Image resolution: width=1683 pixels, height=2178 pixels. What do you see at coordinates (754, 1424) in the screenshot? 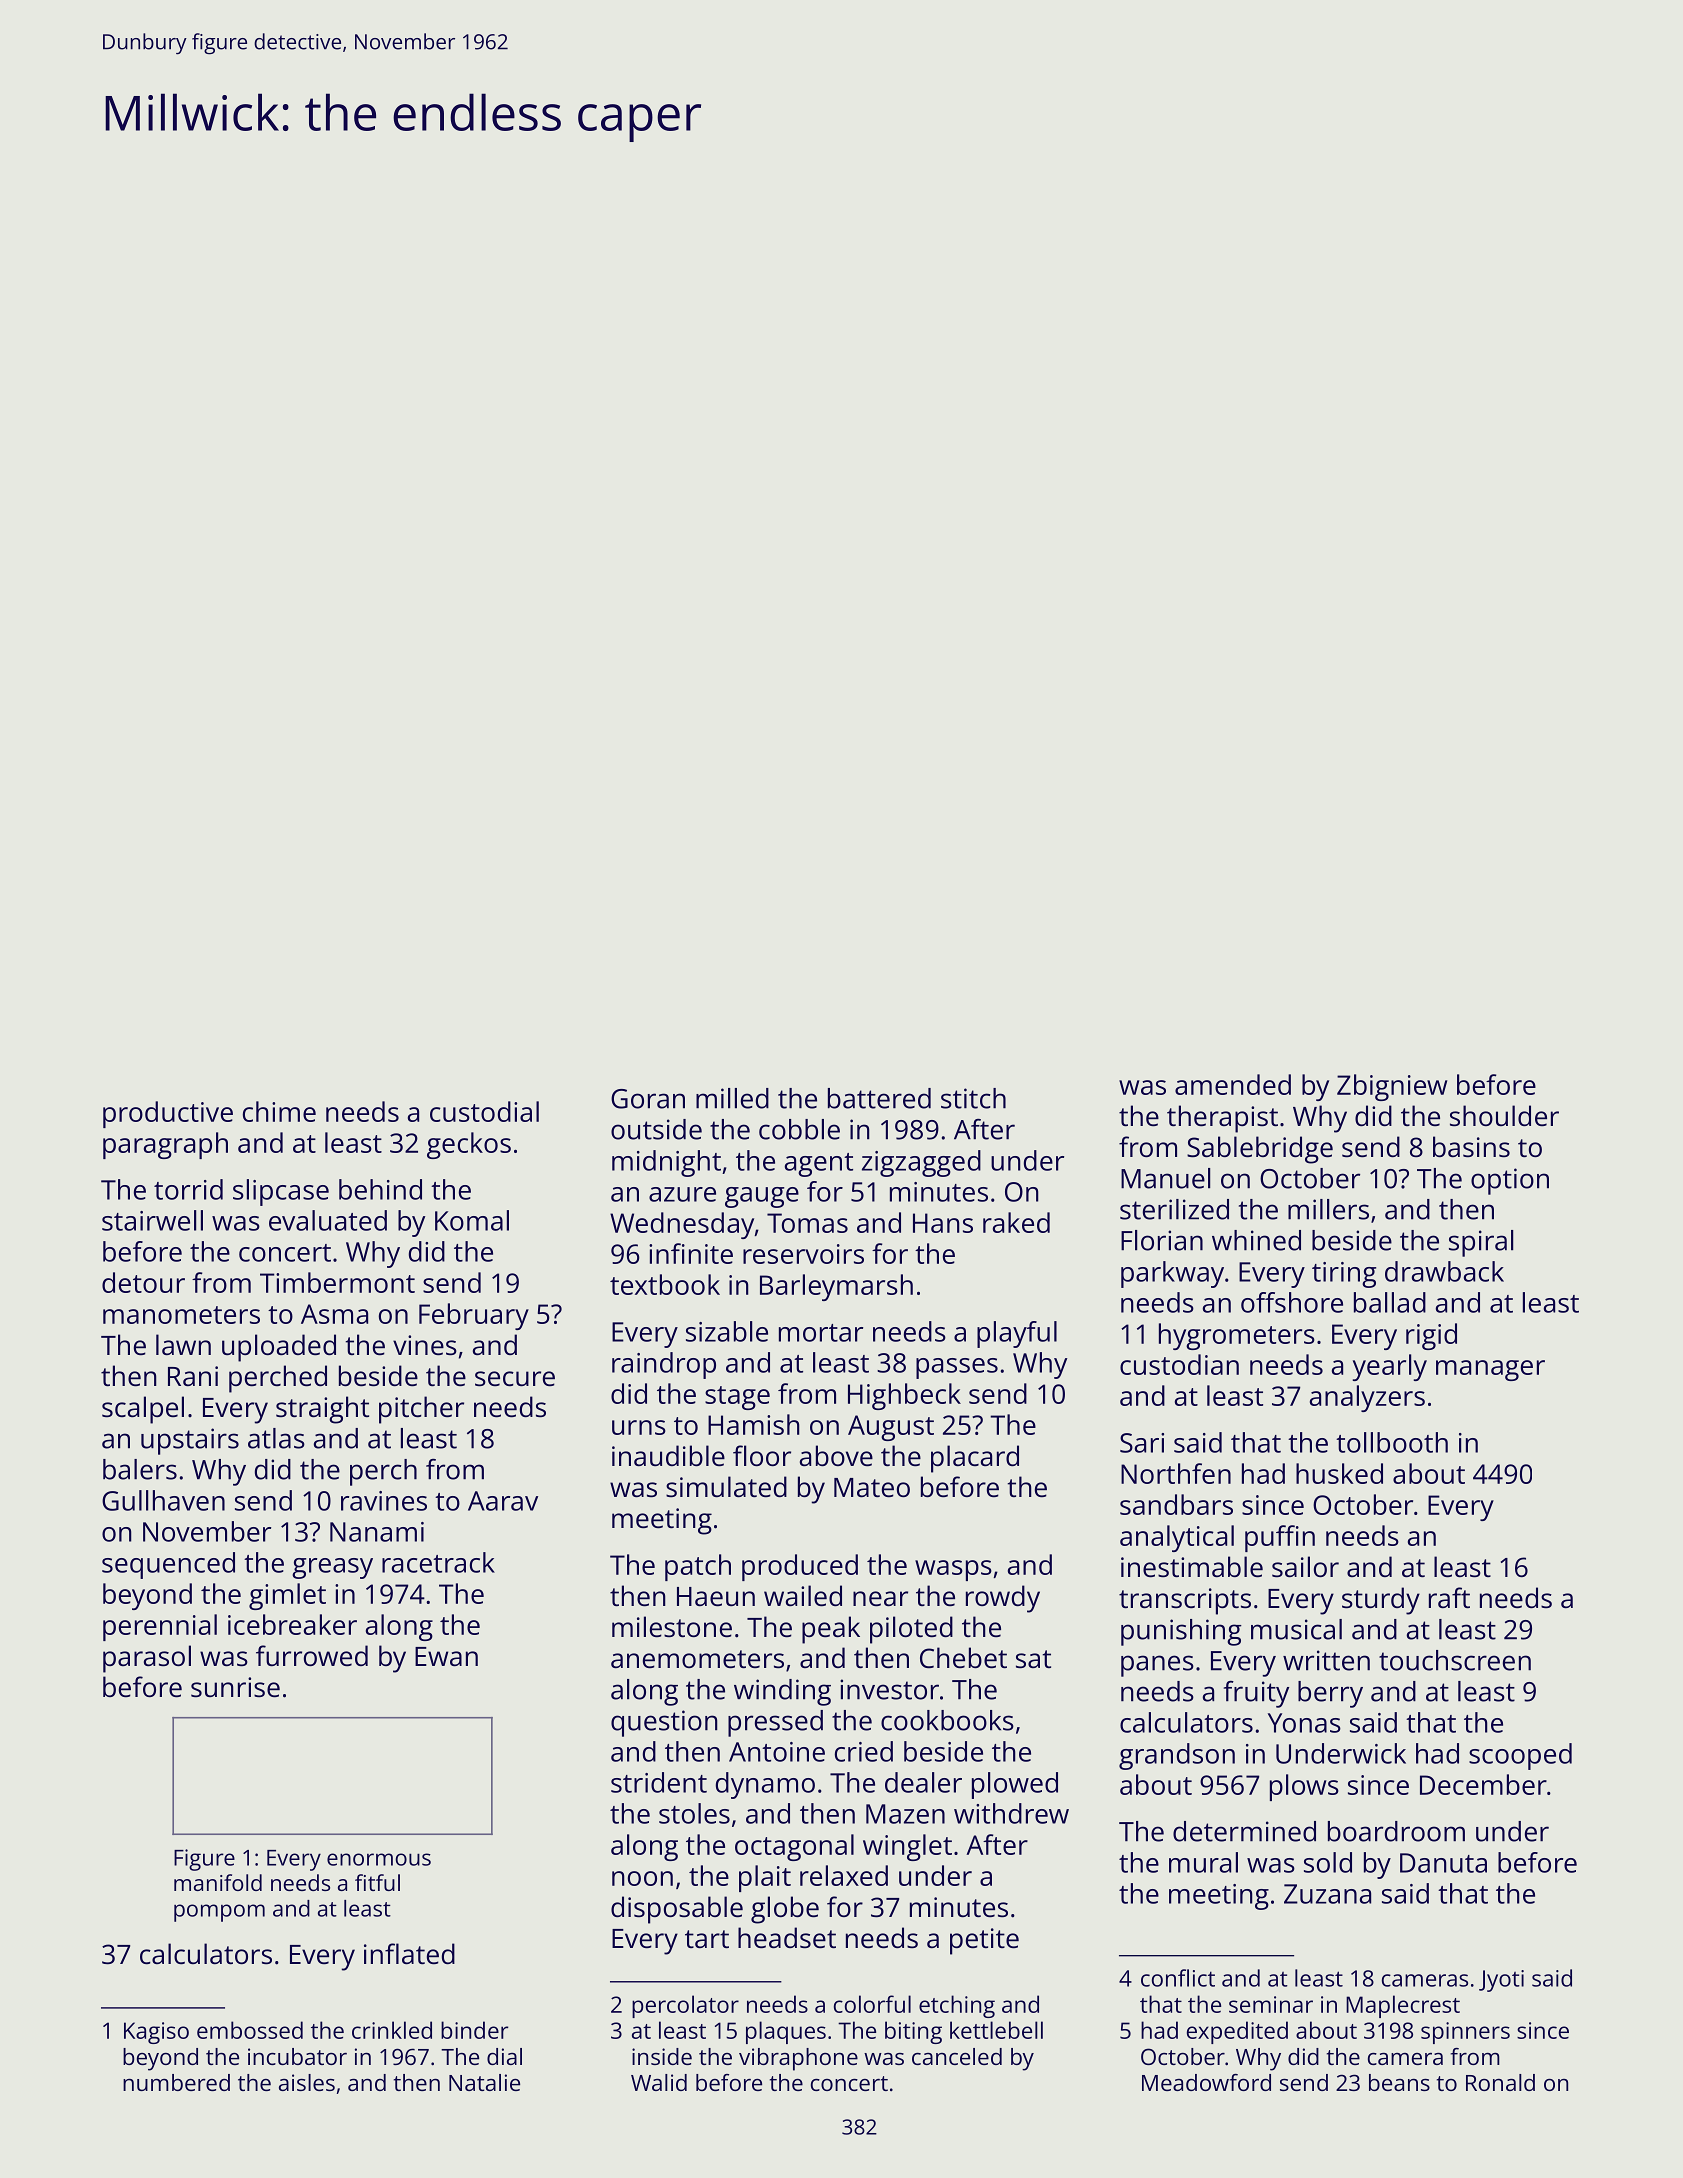
I see `Hamish` at bounding box center [754, 1424].
